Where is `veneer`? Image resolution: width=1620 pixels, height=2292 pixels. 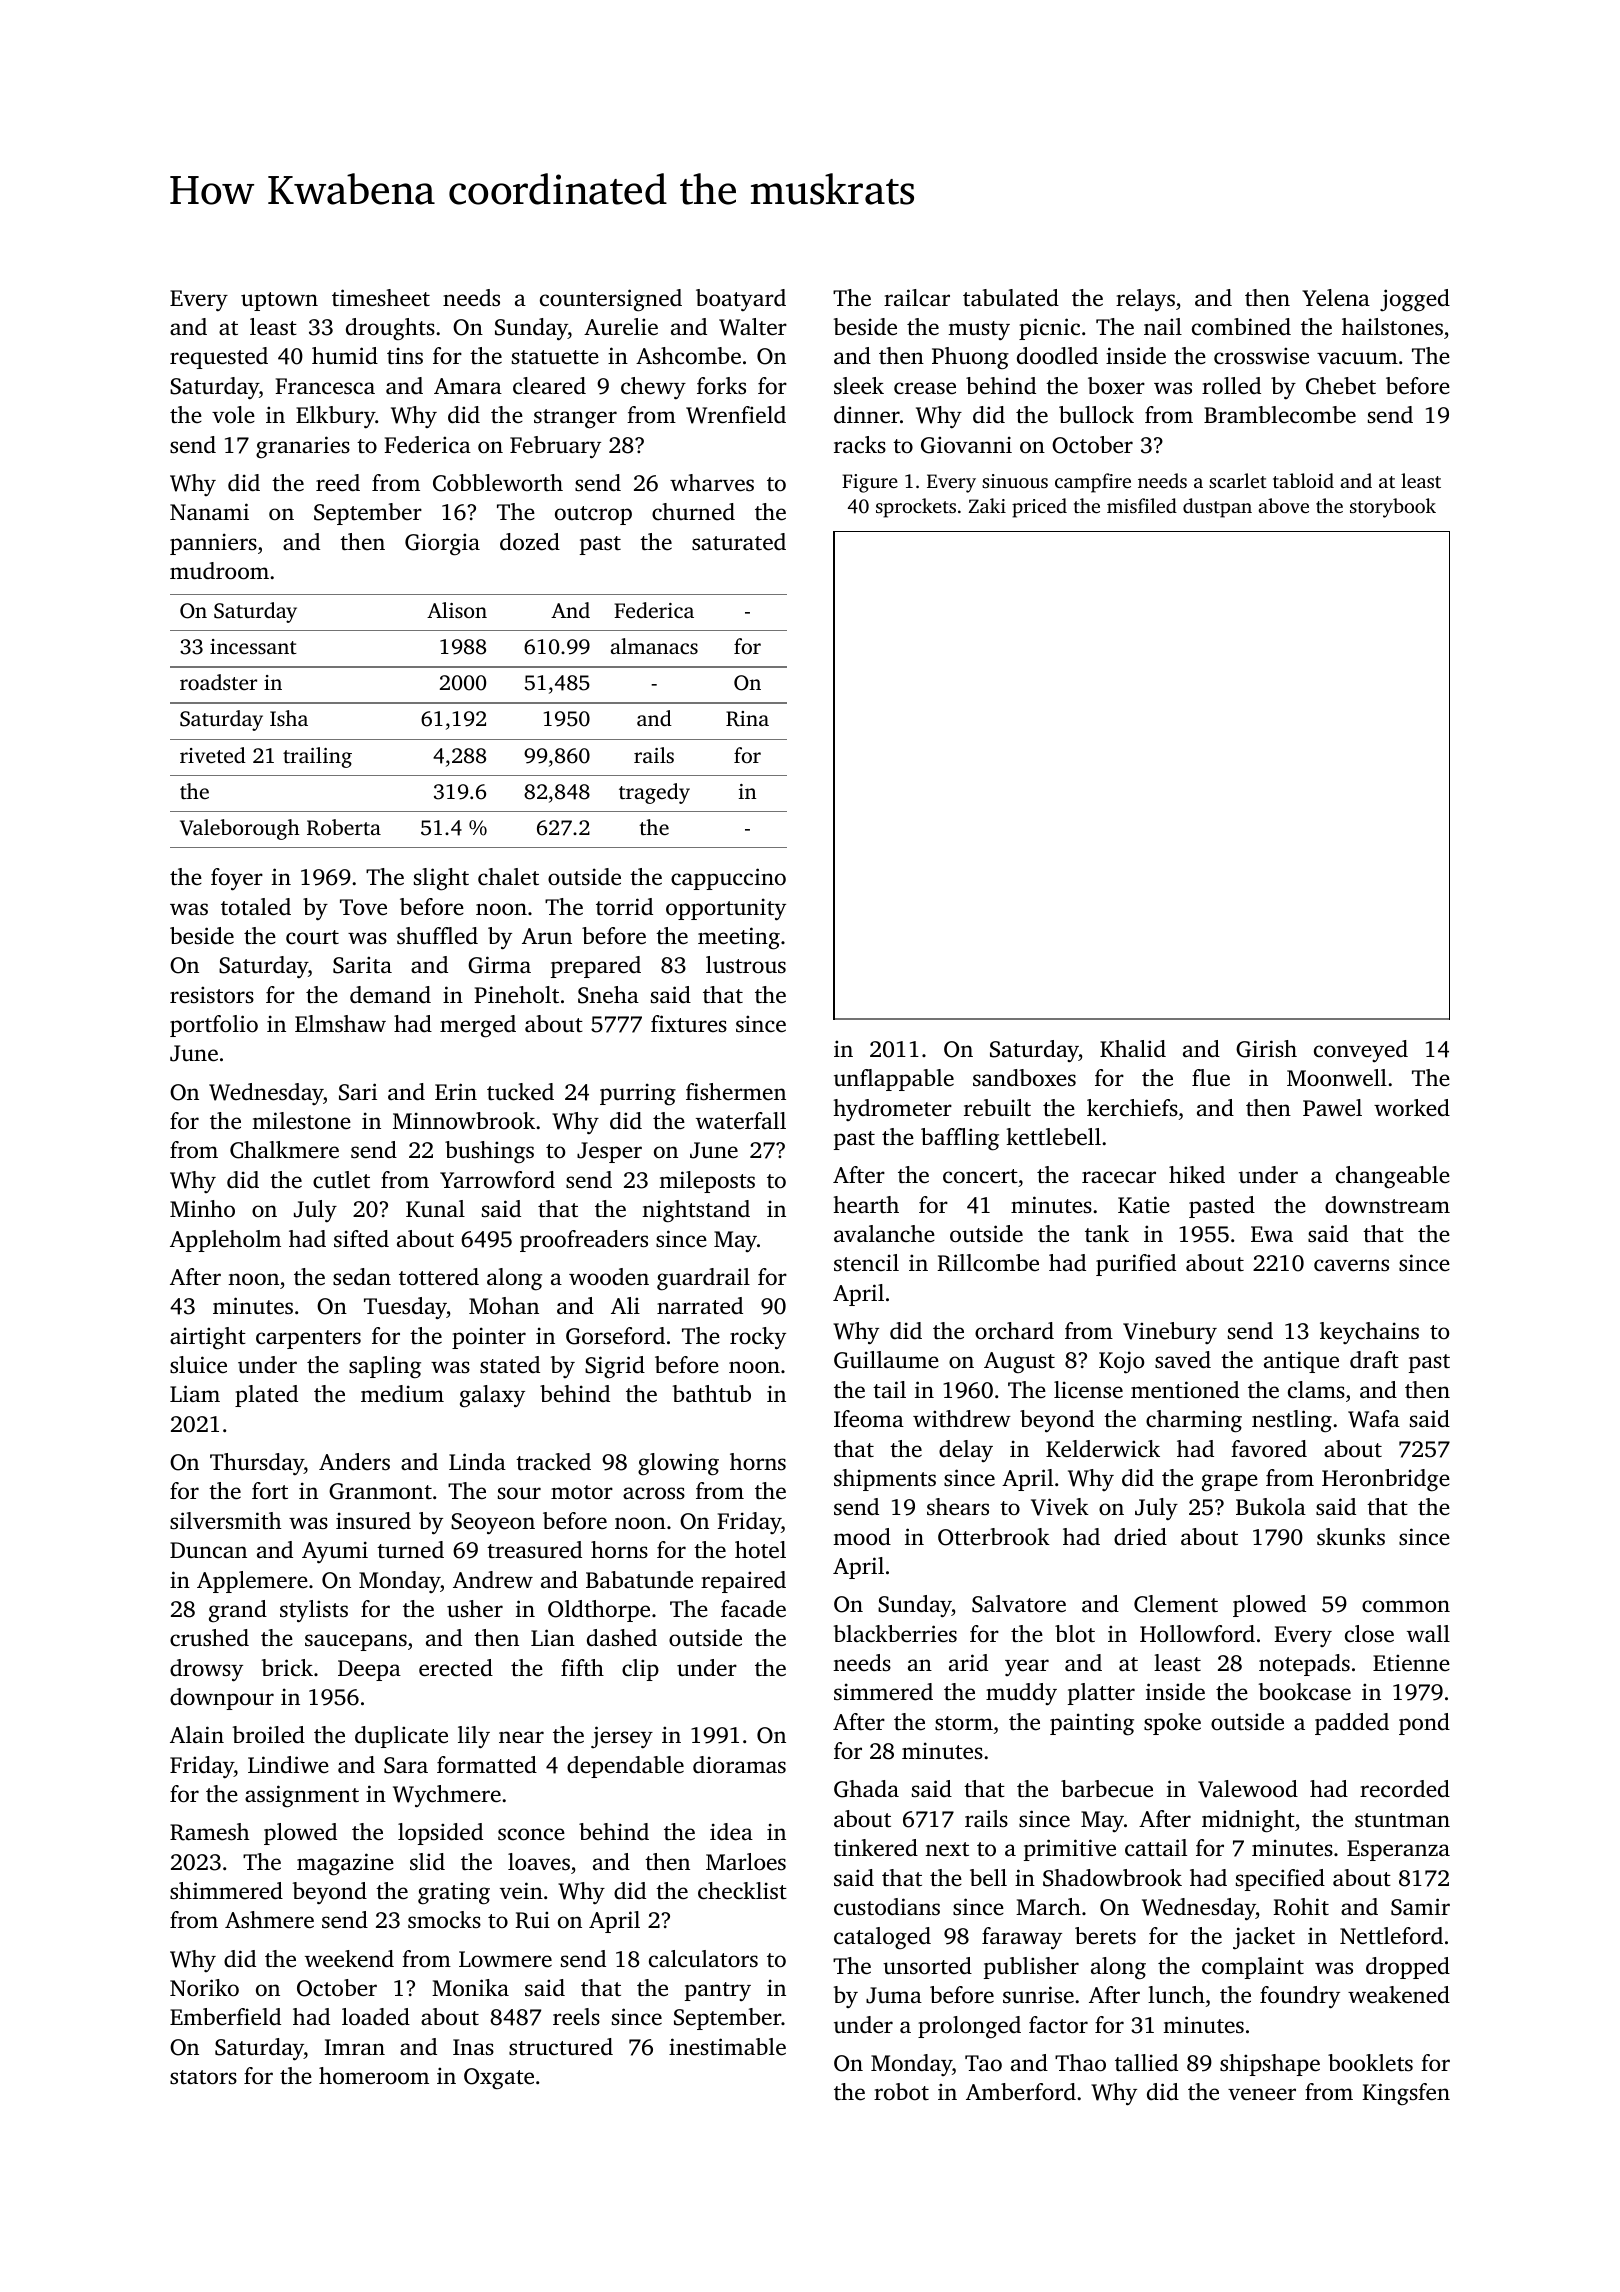 veneer is located at coordinates (1262, 2094).
